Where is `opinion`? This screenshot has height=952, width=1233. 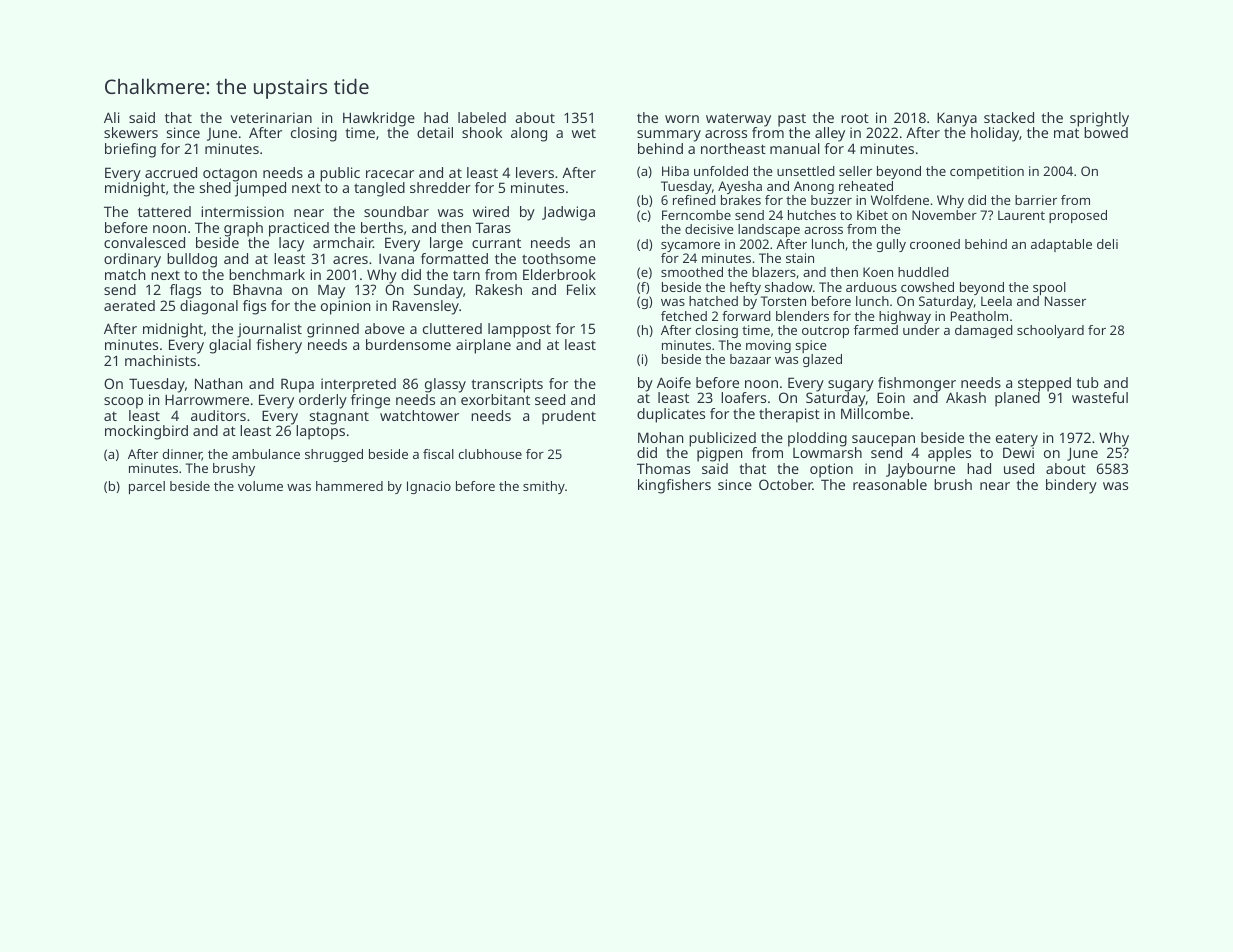
opinion is located at coordinates (345, 307).
